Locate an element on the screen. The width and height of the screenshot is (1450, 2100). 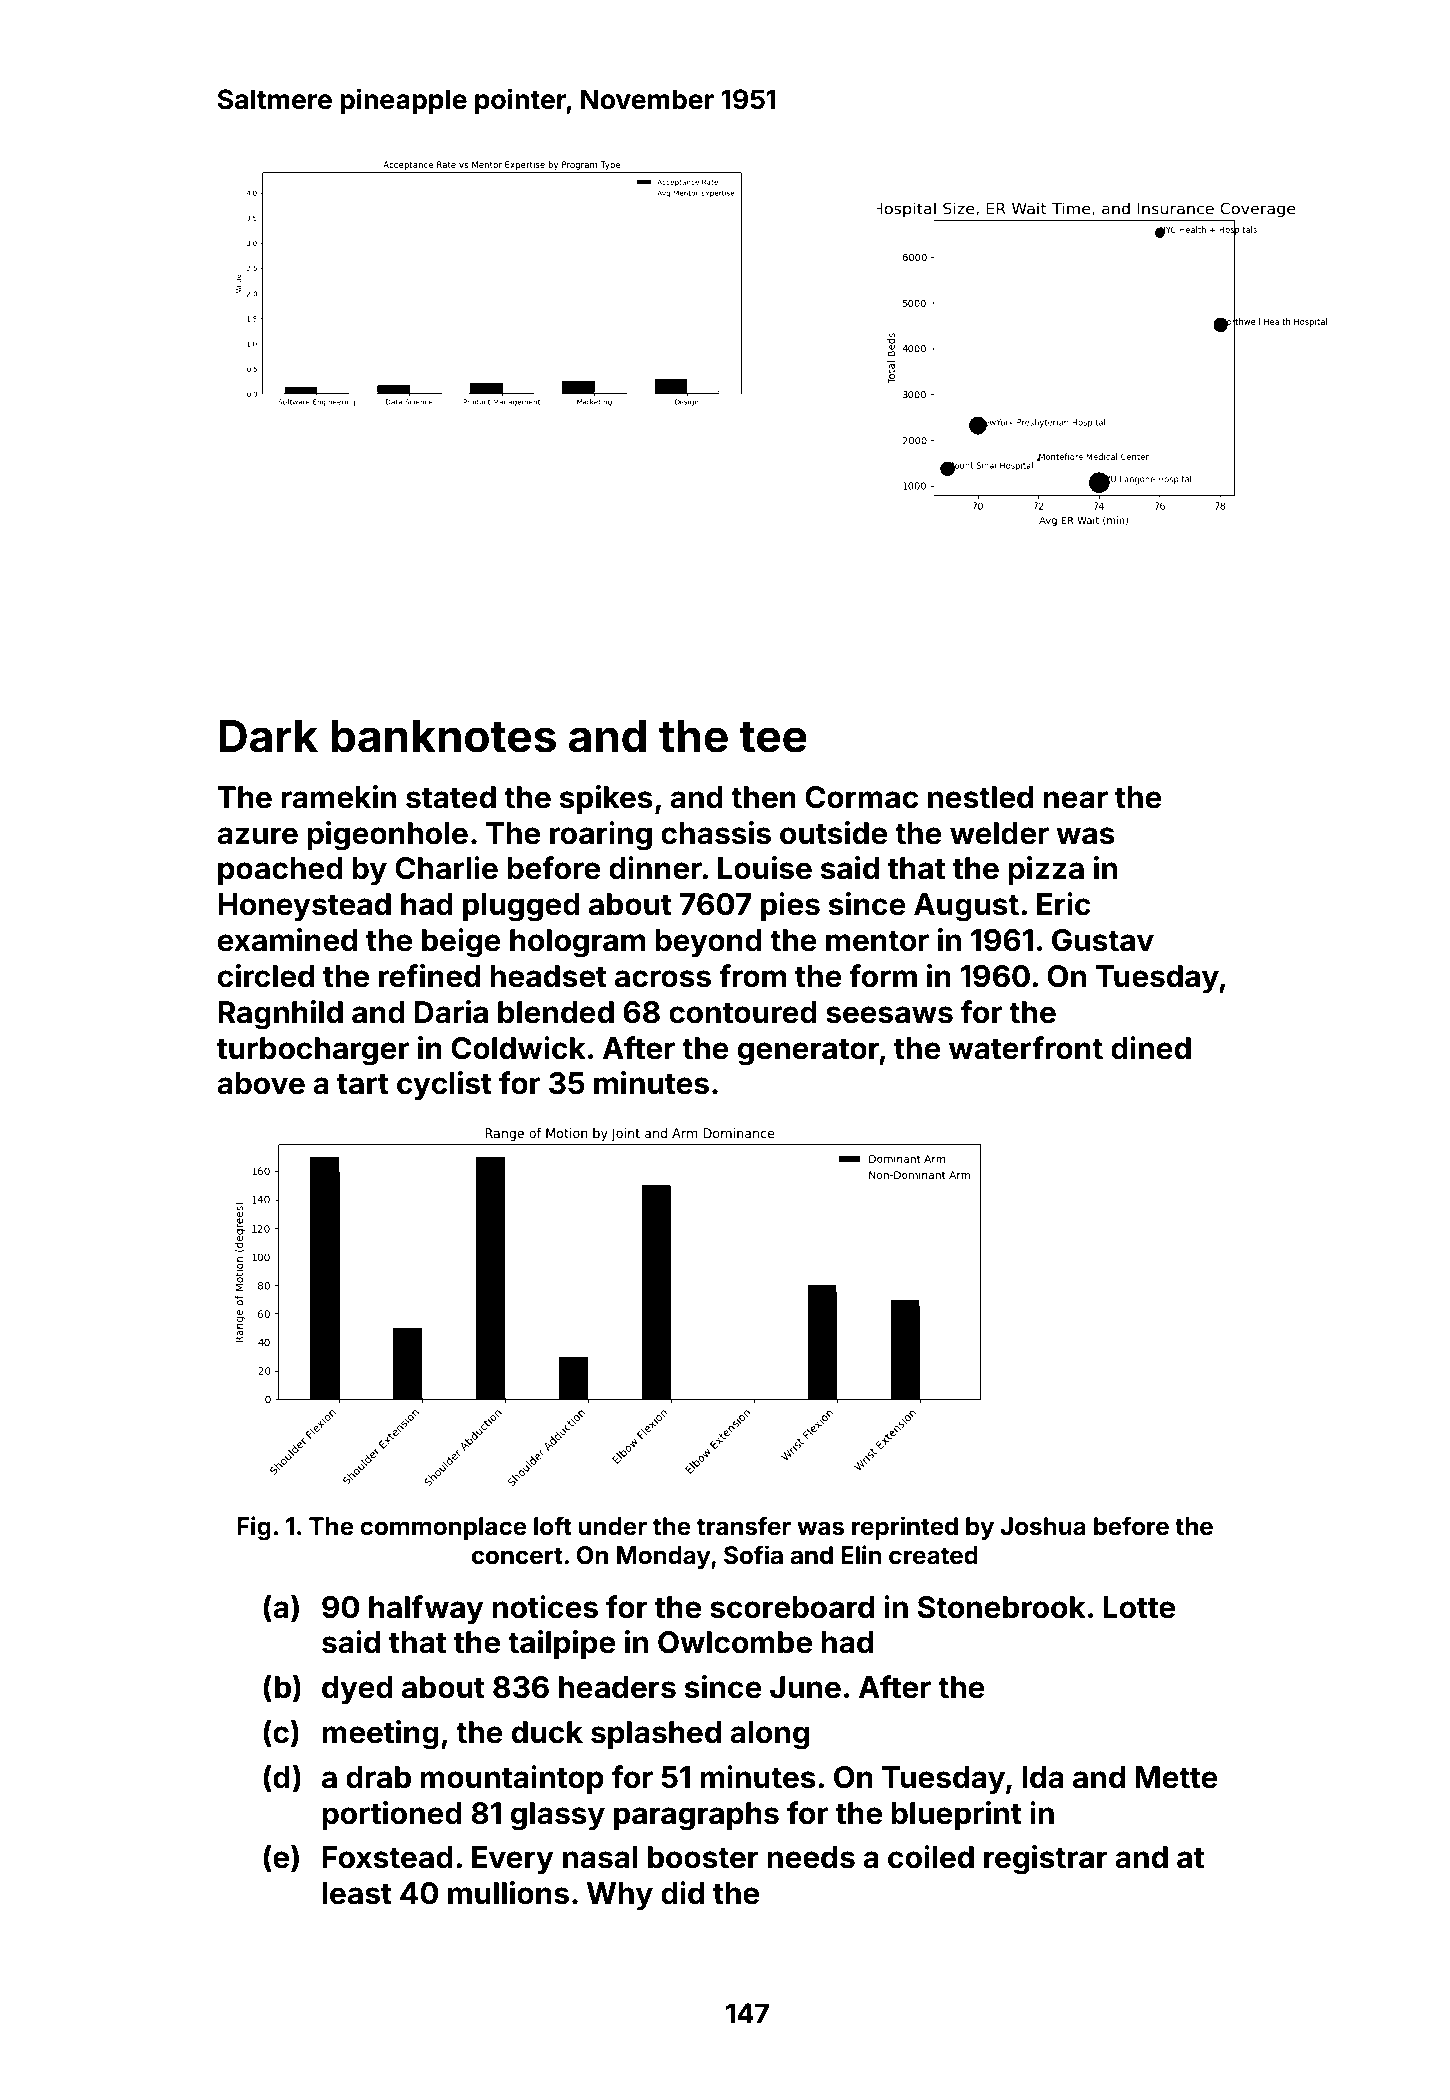
Sofia is located at coordinates (753, 1555).
